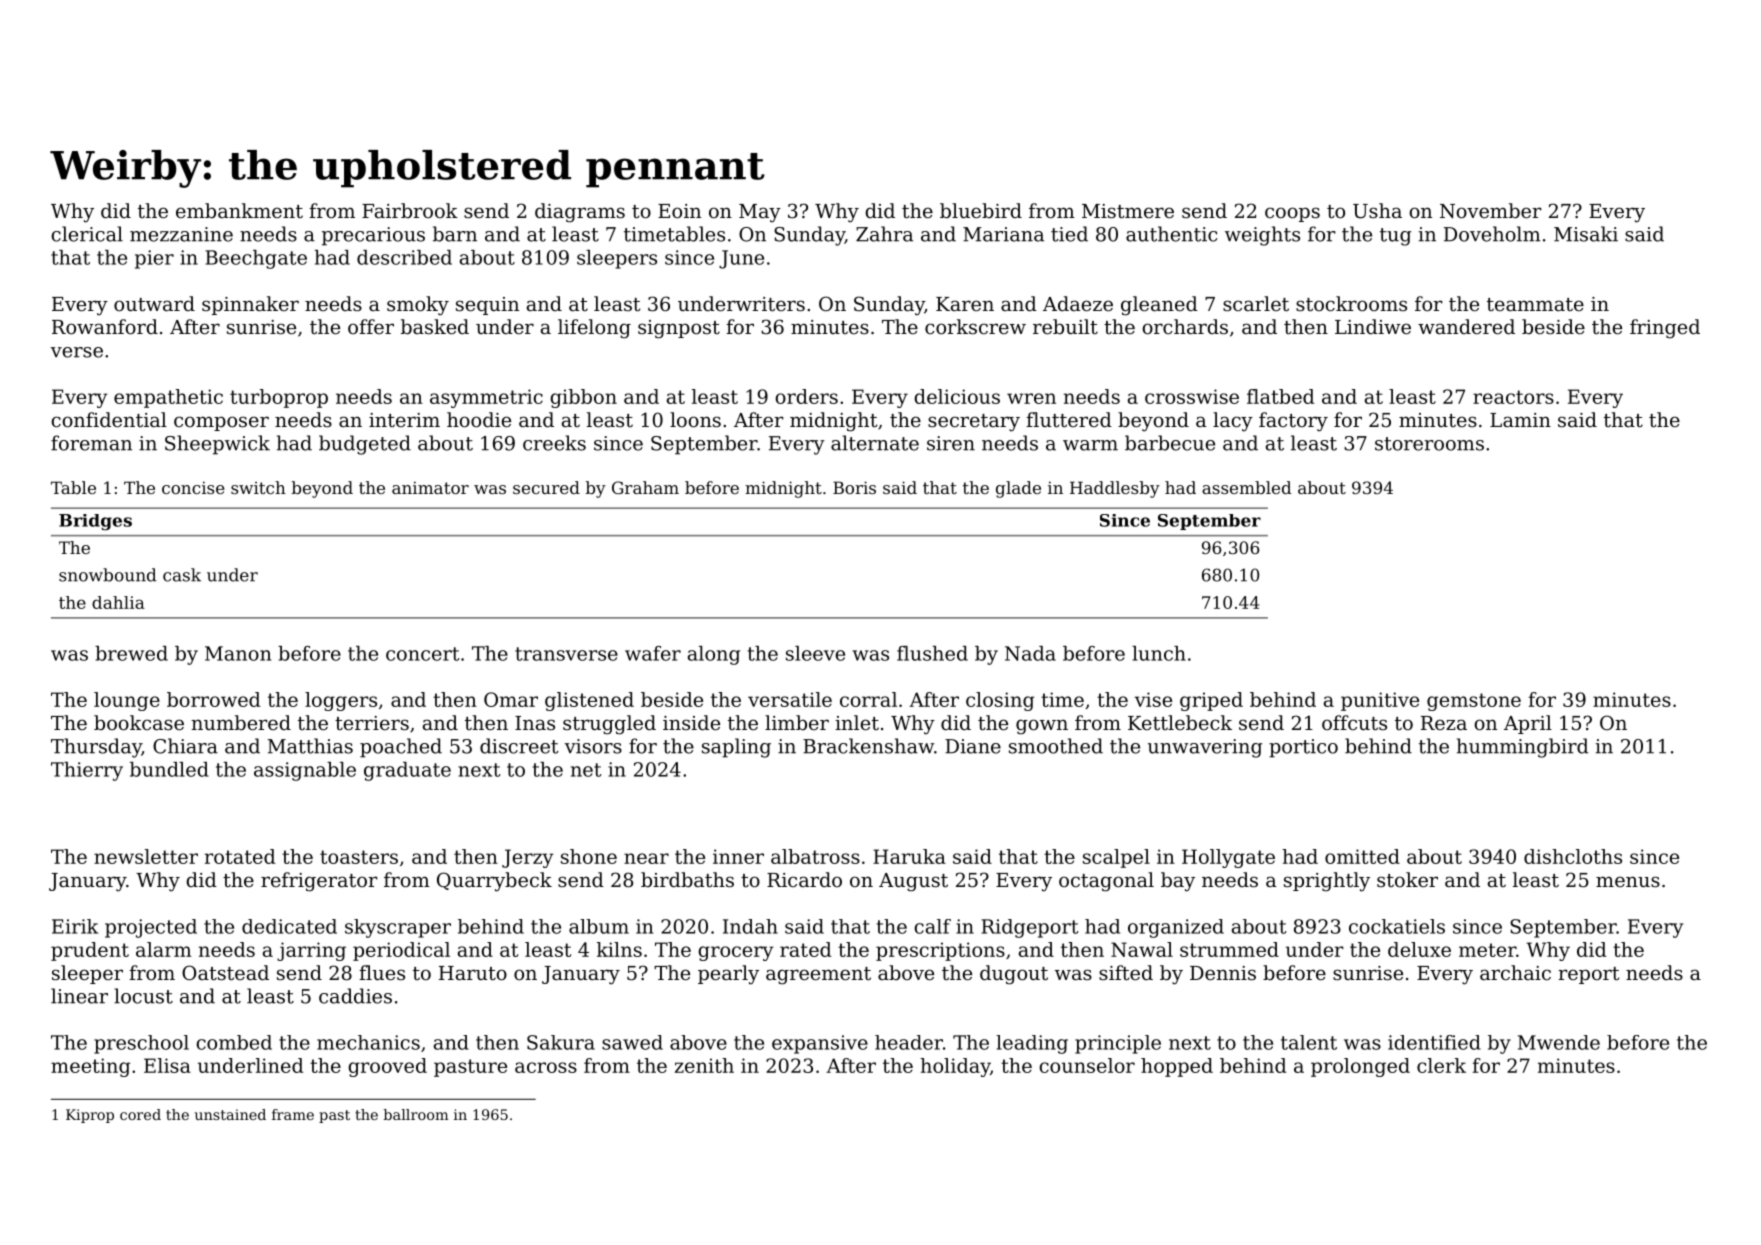 The image size is (1761, 1245). I want to click on Haruto, so click(473, 973).
